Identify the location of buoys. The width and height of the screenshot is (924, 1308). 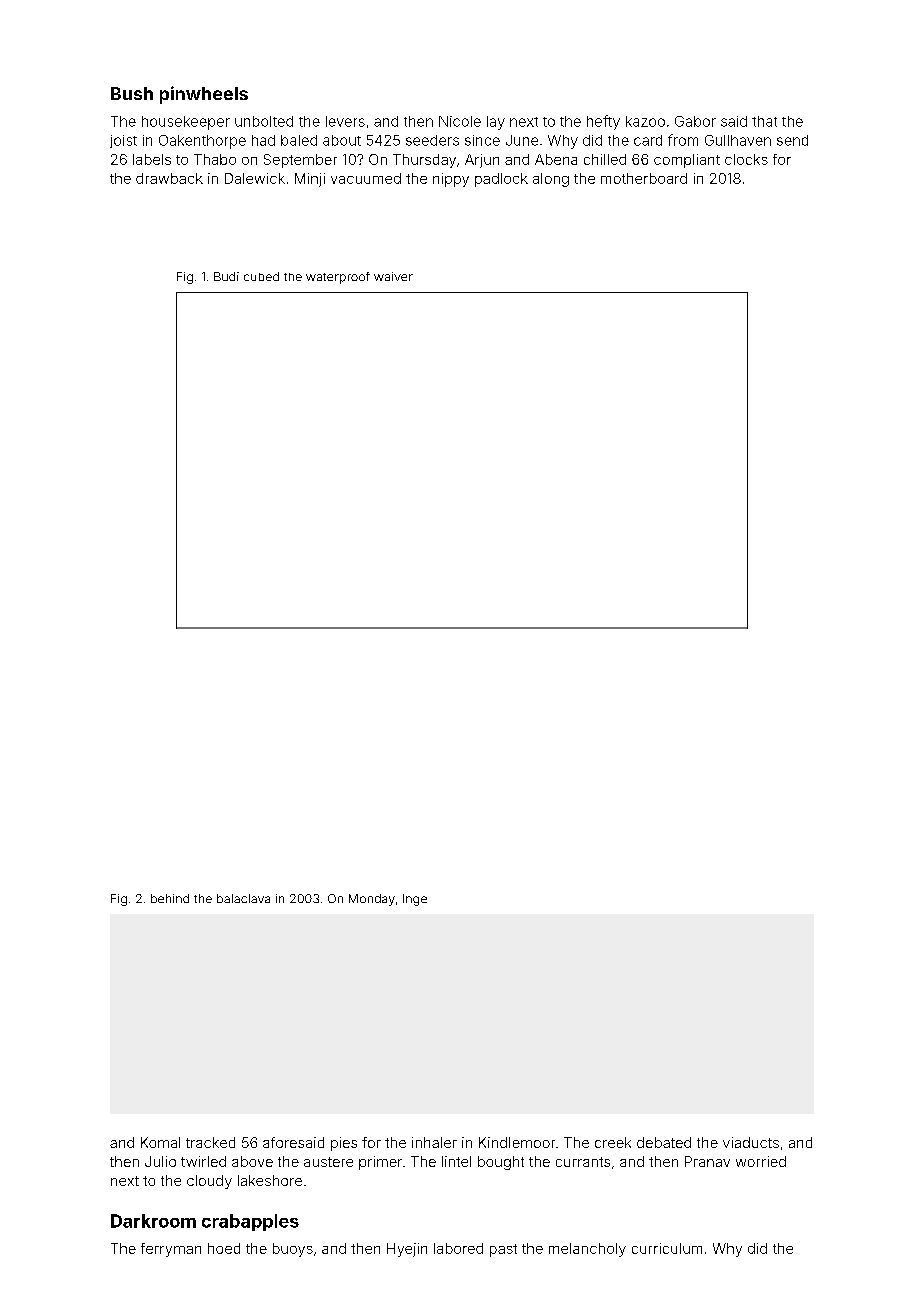
(293, 1250).
